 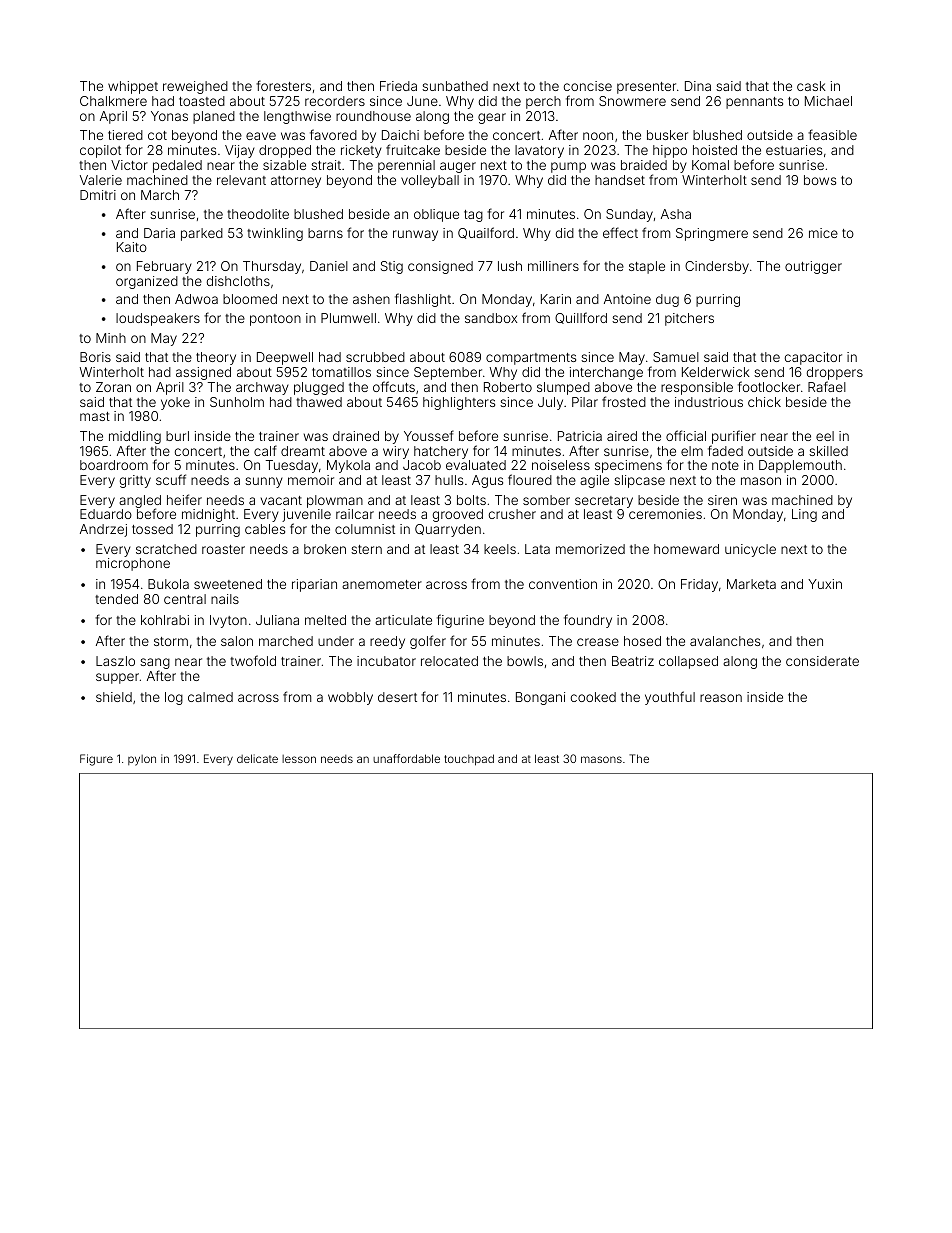 I want to click on Figure, so click(x=96, y=760).
